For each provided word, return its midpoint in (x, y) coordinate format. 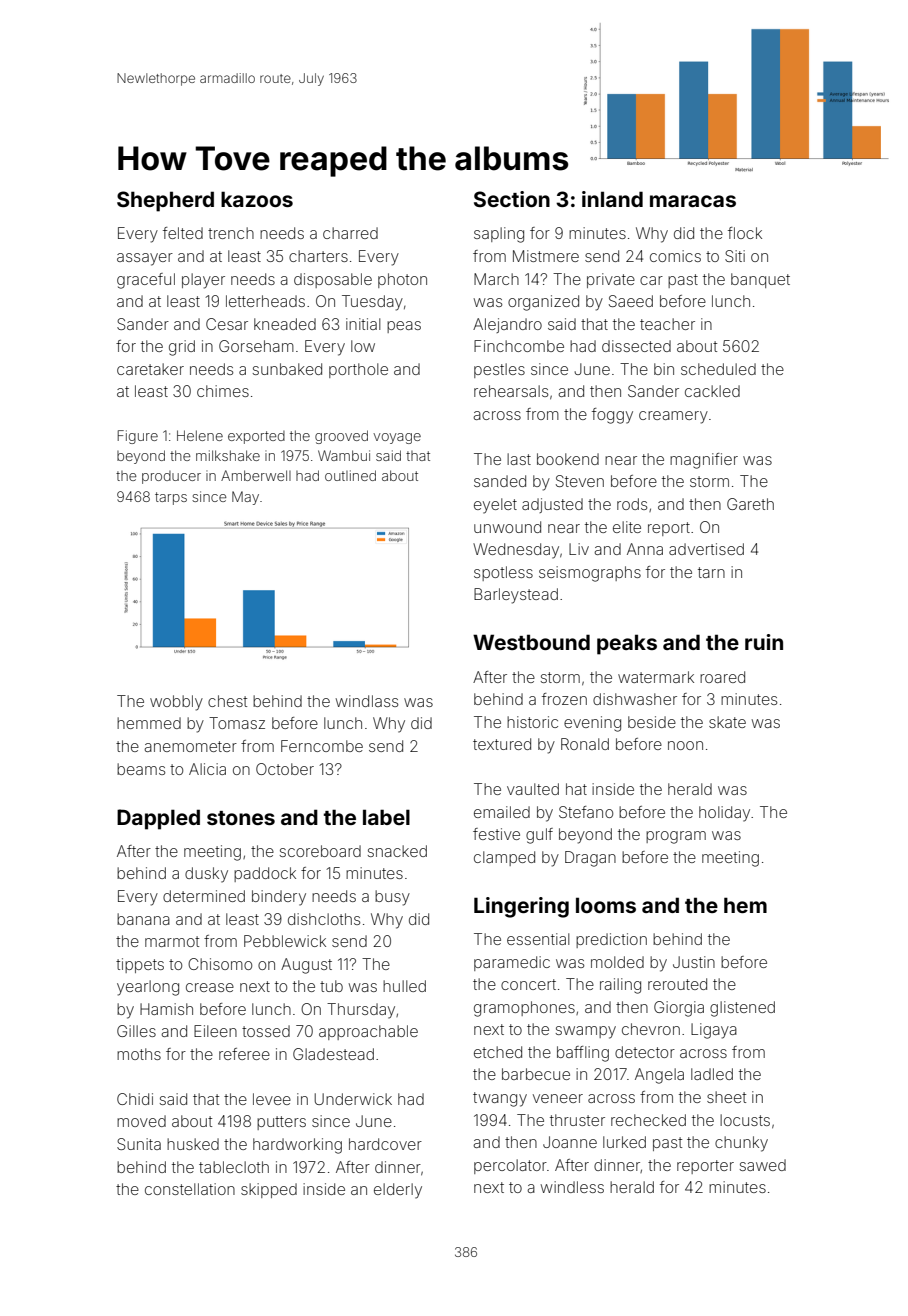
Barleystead (516, 596)
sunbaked (287, 369)
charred (350, 233)
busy (392, 898)
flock (745, 233)
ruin (764, 642)
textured (502, 744)
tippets (140, 965)
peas (404, 327)
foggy (612, 416)
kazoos (257, 199)
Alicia (207, 769)
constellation (190, 1189)
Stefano (586, 812)
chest (227, 701)
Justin (694, 962)
